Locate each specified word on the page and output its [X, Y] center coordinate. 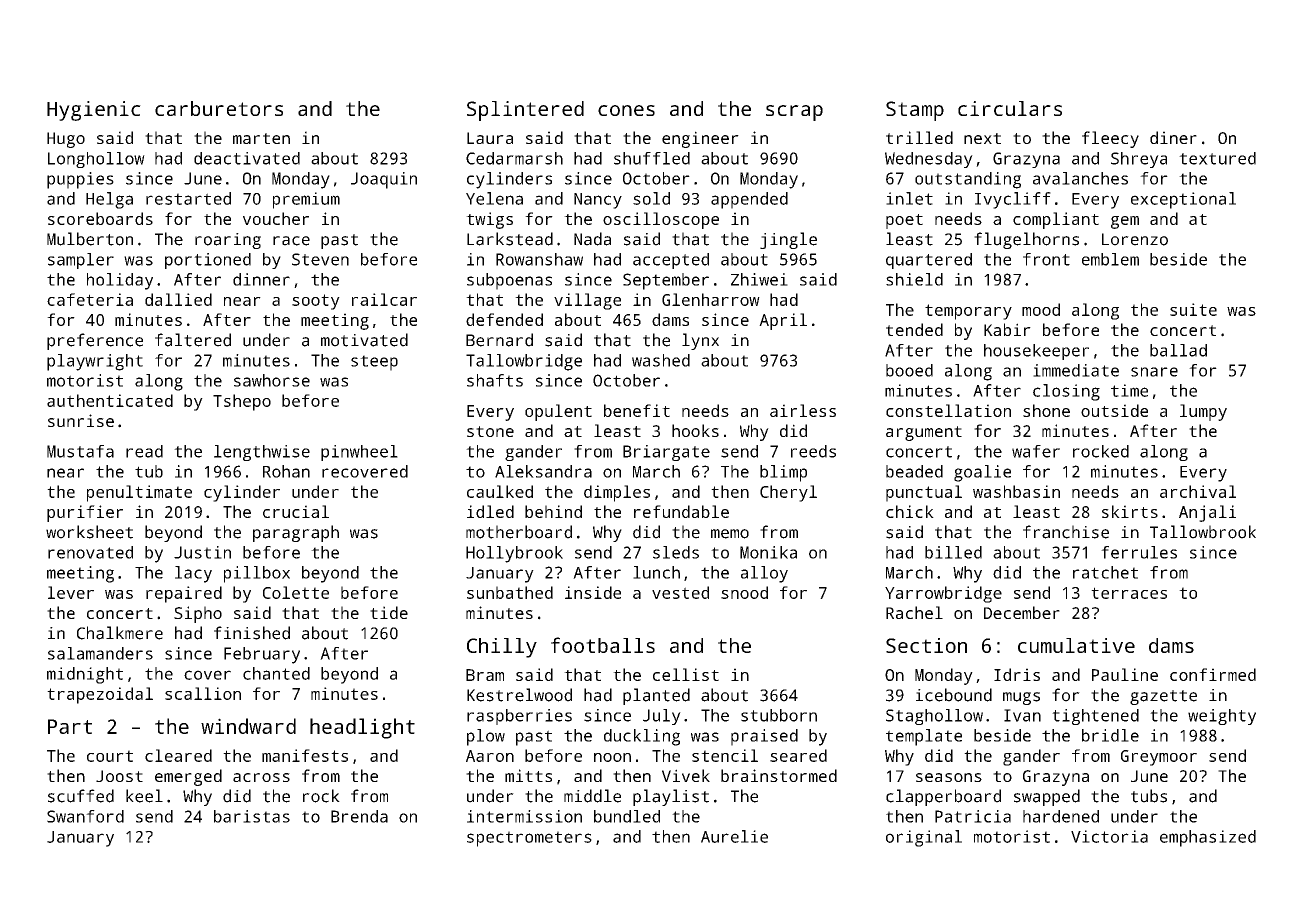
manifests [305, 755]
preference [95, 341]
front [1046, 259]
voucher [276, 218]
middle [592, 796]
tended [914, 329]
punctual [924, 493]
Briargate [666, 453]
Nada [592, 239]
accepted [671, 261]
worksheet [89, 532]
